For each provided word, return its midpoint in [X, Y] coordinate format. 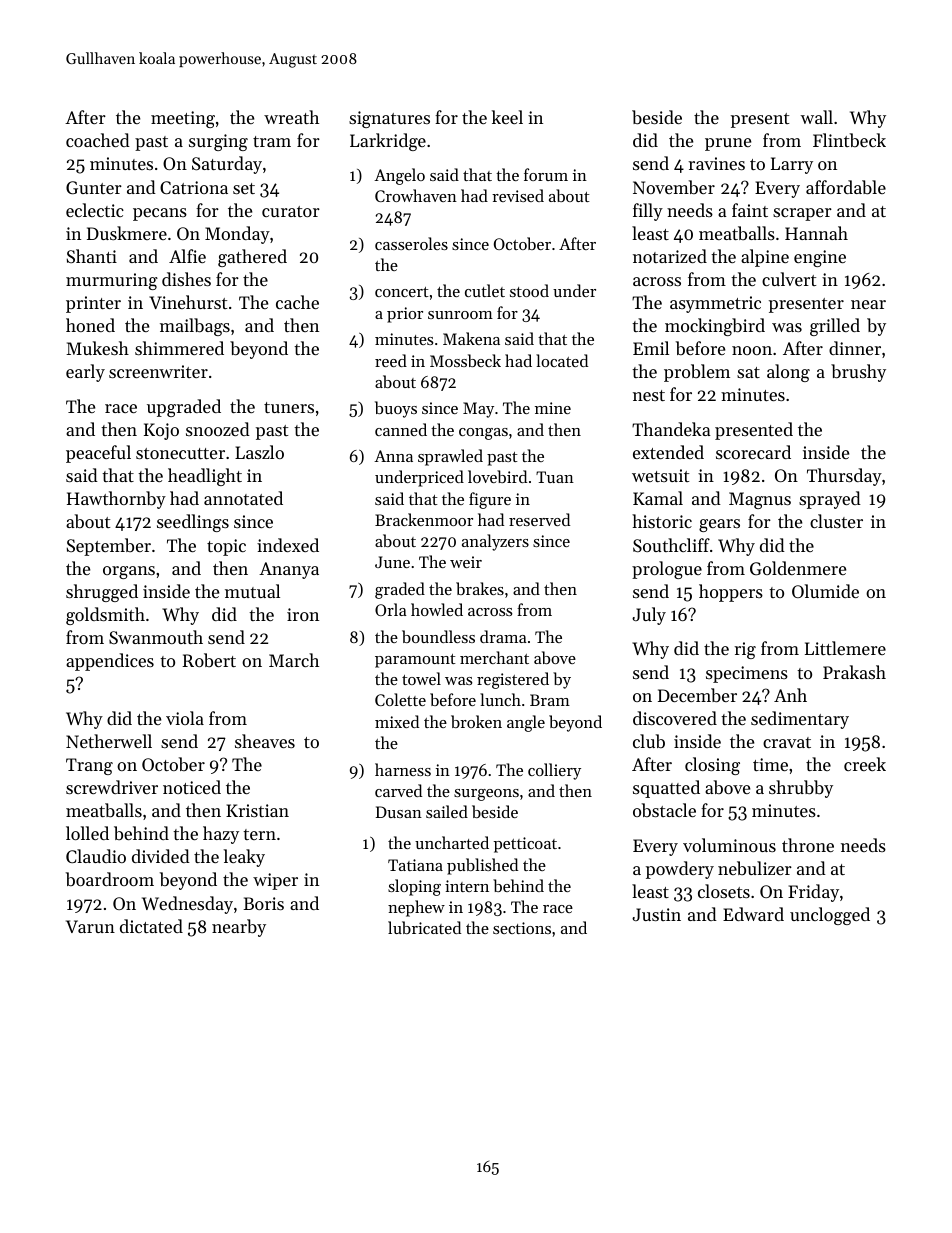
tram [272, 141]
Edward [753, 914]
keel [507, 117]
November [674, 187]
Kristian [257, 810]
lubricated [424, 927]
